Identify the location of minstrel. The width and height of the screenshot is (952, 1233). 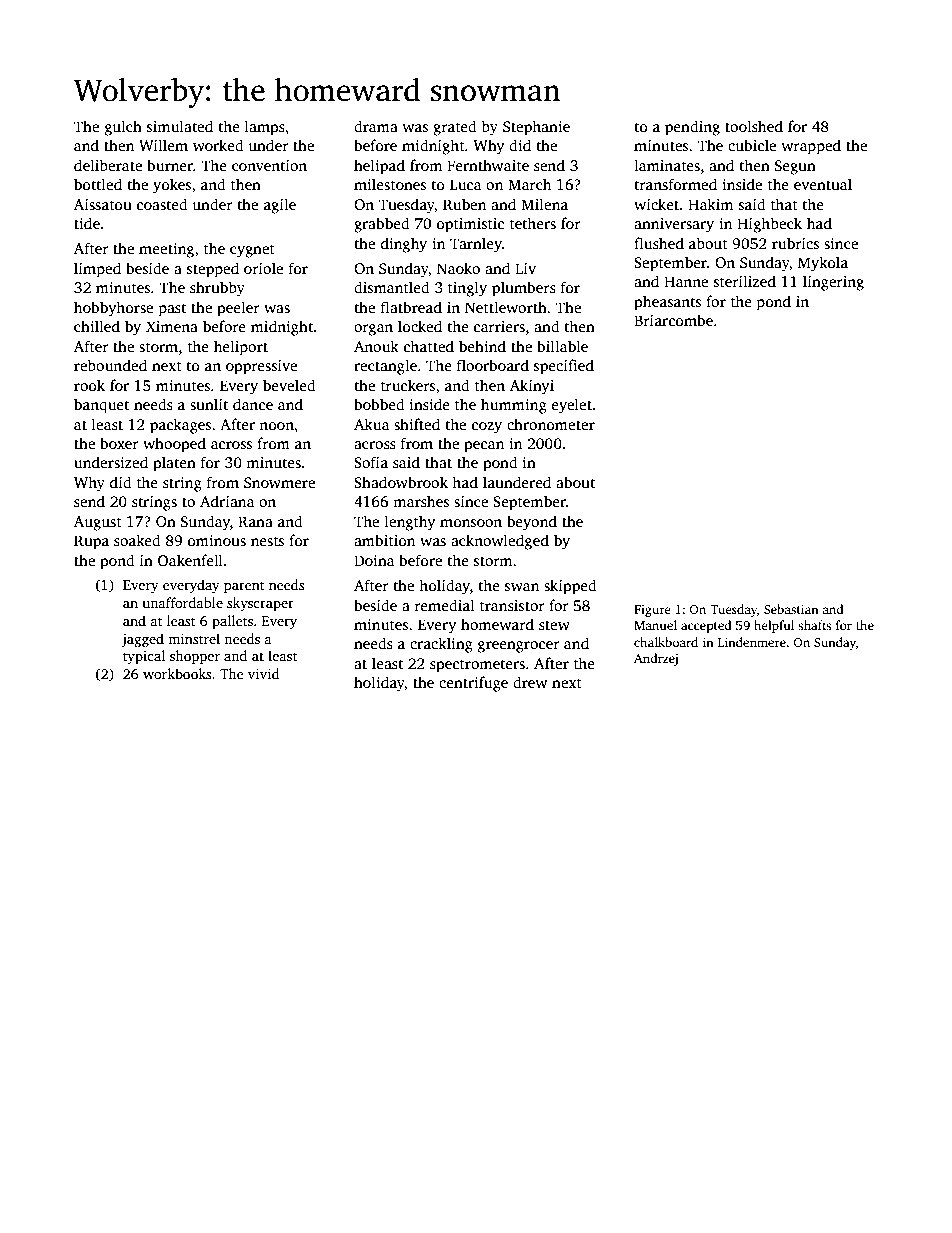
(194, 638).
